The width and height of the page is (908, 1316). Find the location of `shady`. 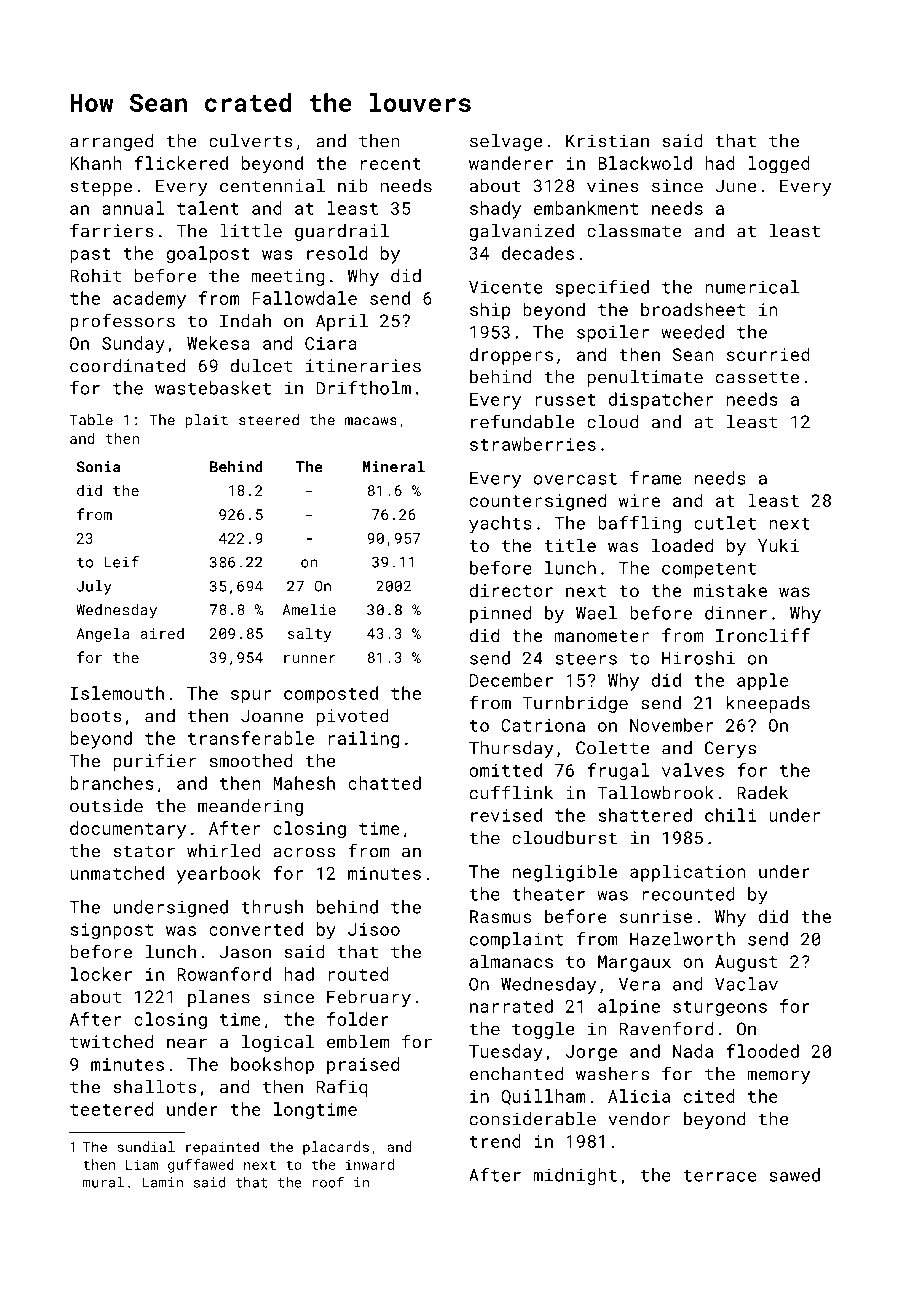

shady is located at coordinates (495, 210).
